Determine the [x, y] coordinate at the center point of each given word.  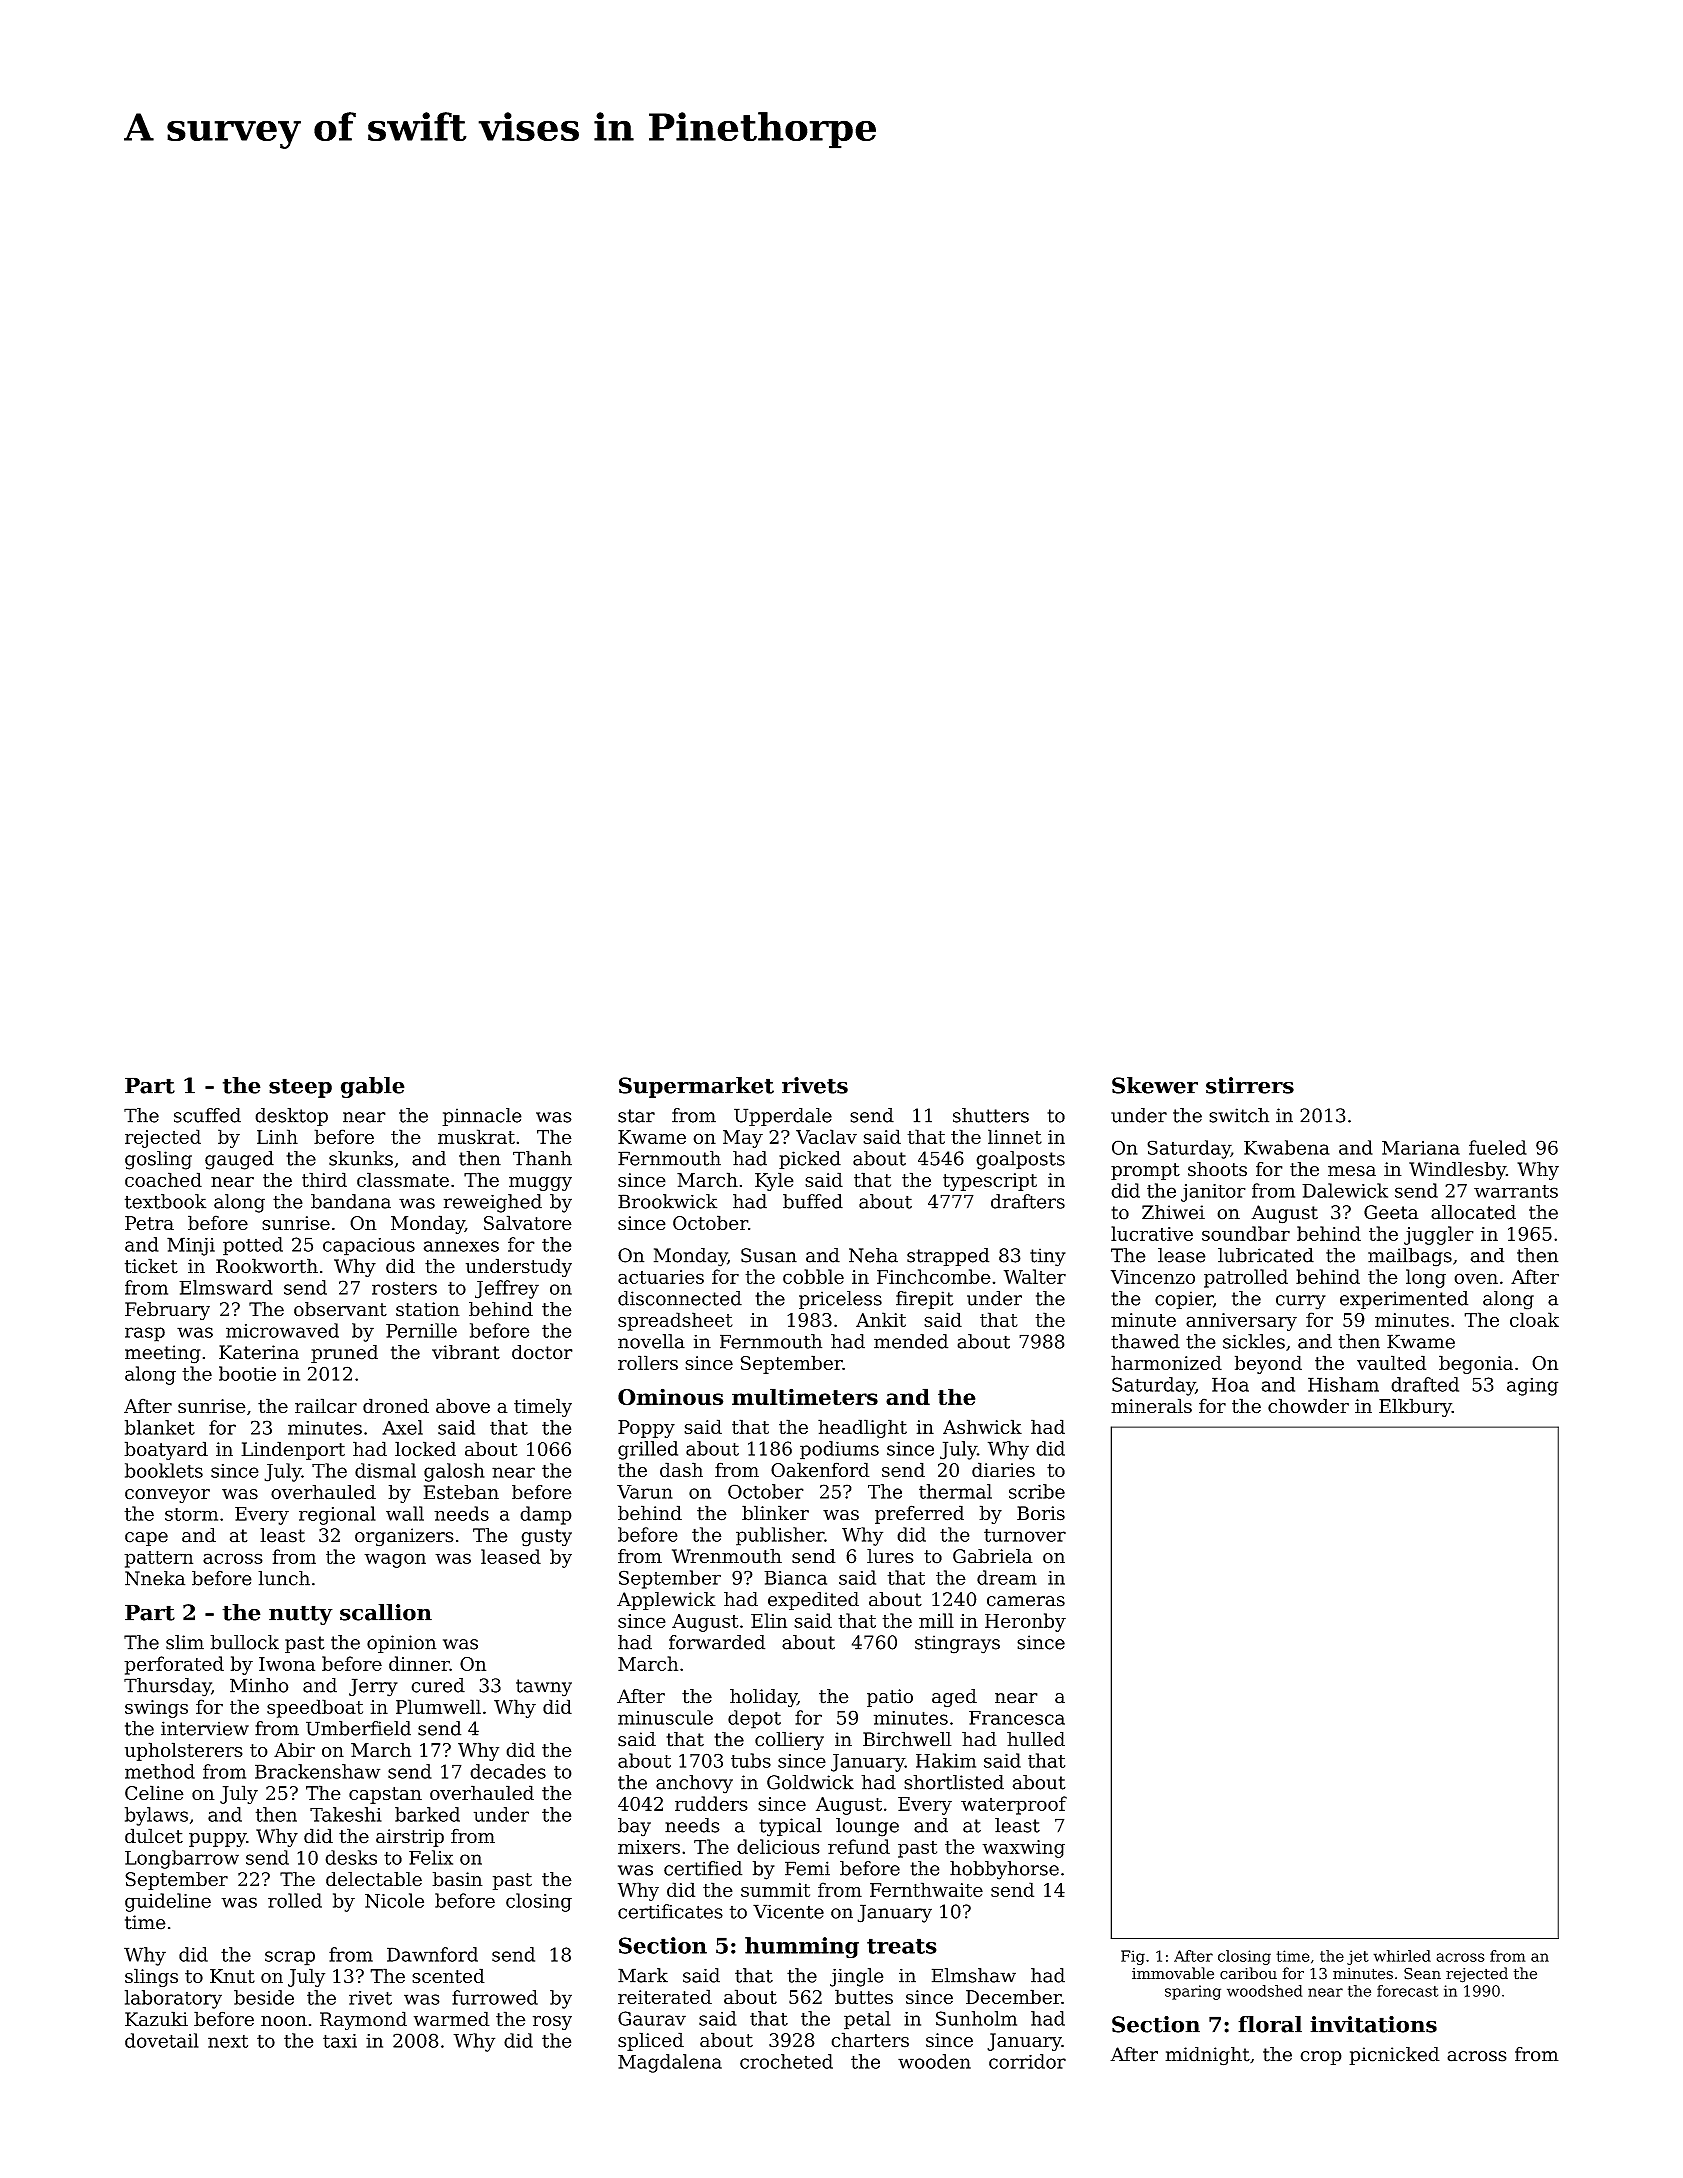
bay [634, 1827]
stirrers [1250, 1085]
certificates [670, 1911]
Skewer [1155, 1085]
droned [396, 1406]
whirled [1402, 1956]
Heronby [1025, 1622]
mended [911, 1341]
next [228, 2041]
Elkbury [1415, 1407]
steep [300, 1088]
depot [754, 1719]
